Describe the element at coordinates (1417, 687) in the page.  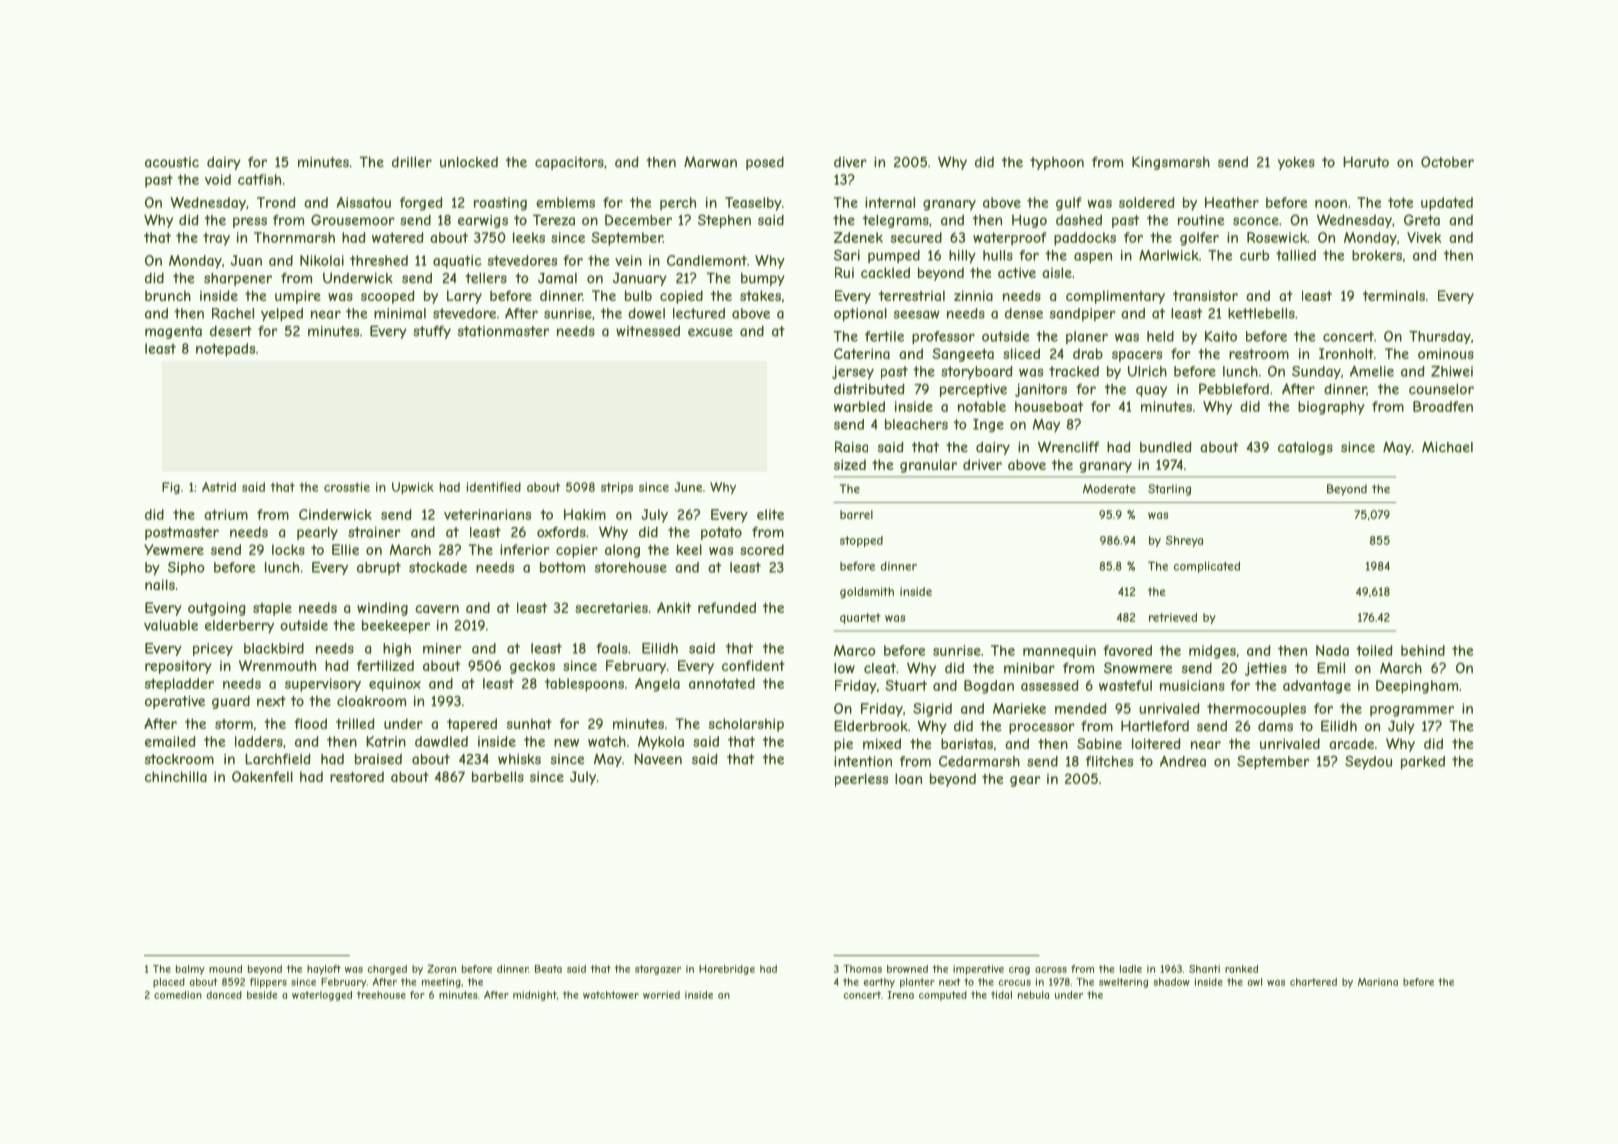
I see `Deepingham` at that location.
